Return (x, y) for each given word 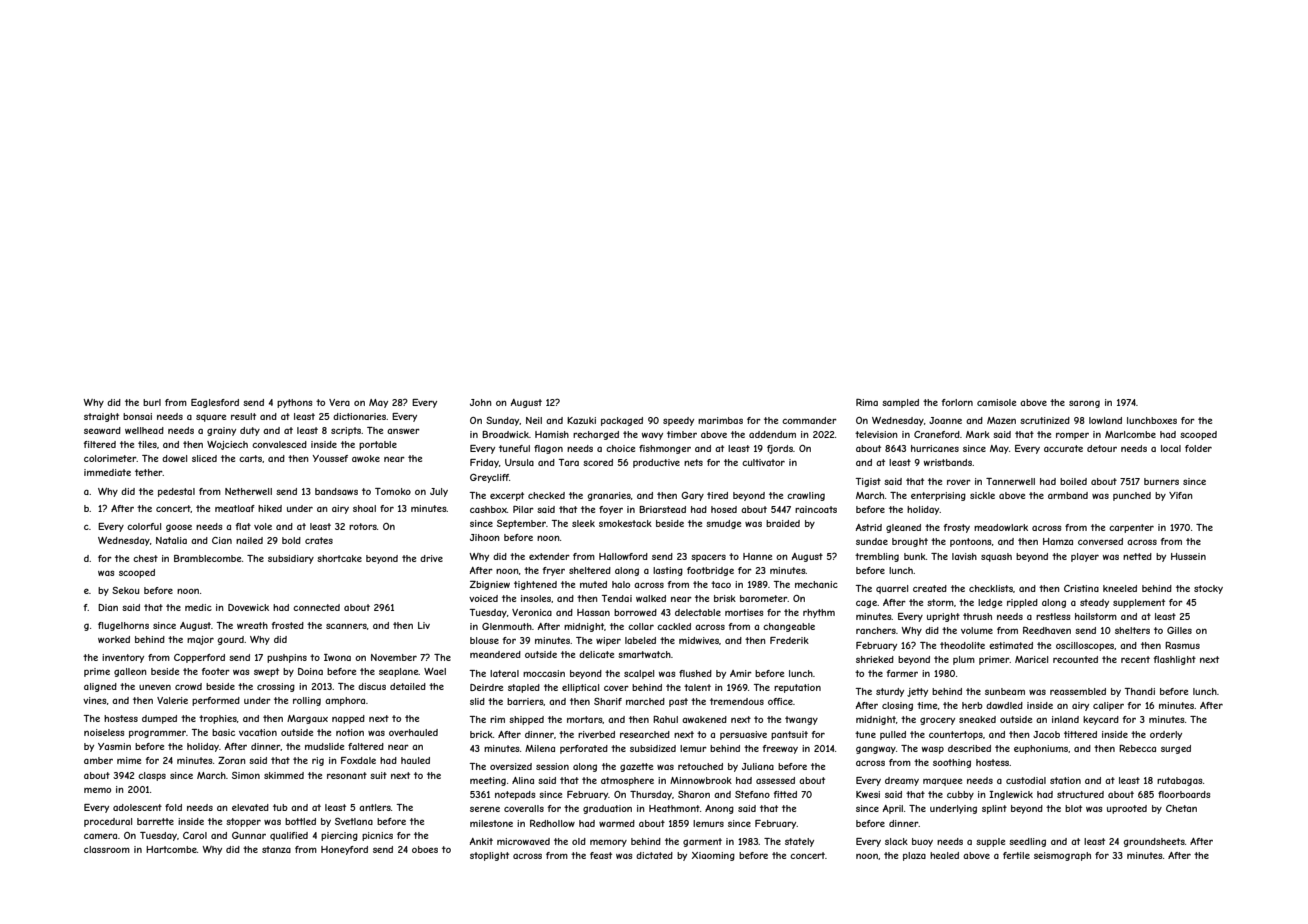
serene (485, 809)
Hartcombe (171, 849)
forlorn (957, 402)
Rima (867, 402)
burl (152, 402)
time (927, 705)
